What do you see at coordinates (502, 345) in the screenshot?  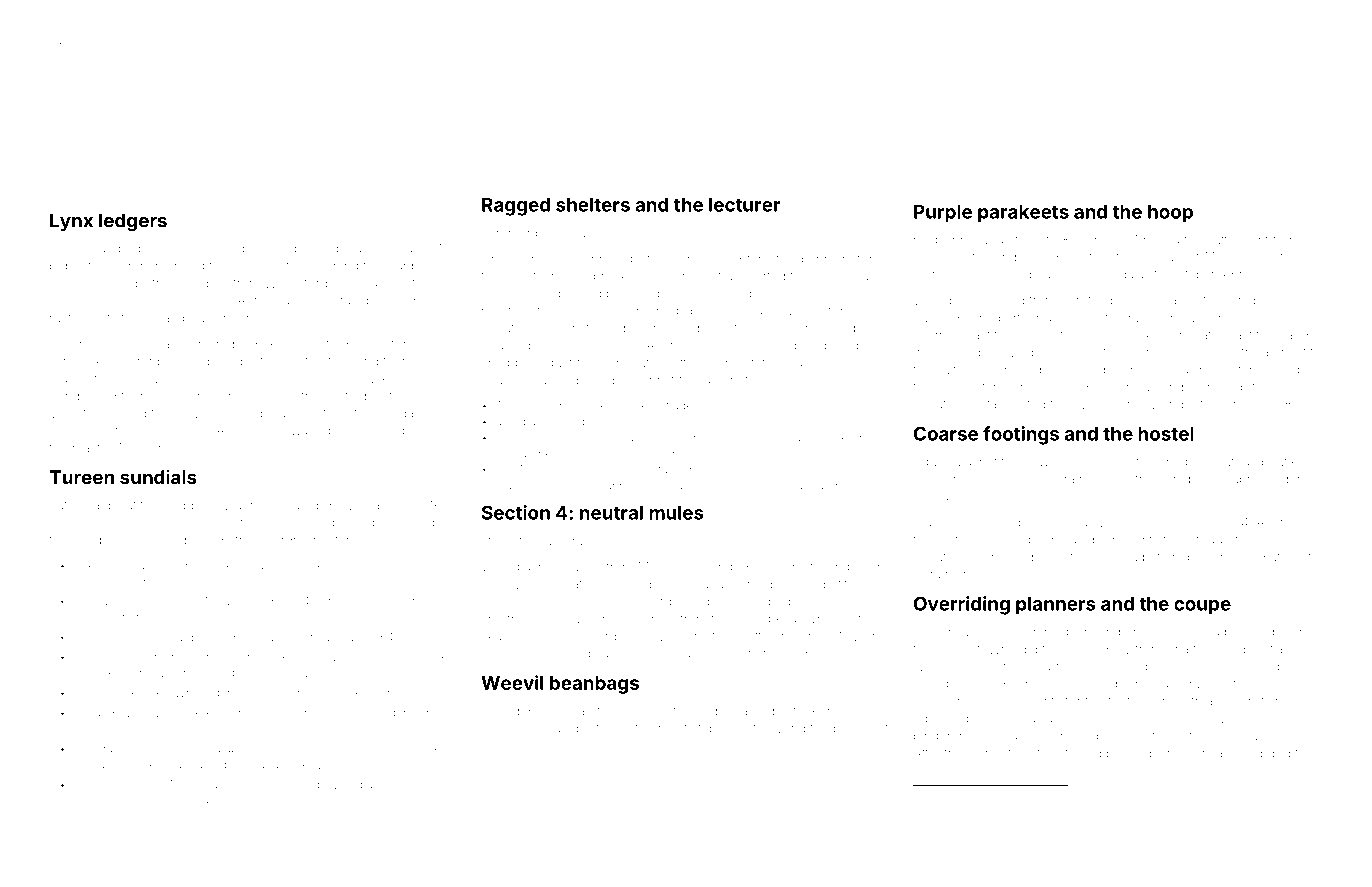 I see `Sharon` at bounding box center [502, 345].
